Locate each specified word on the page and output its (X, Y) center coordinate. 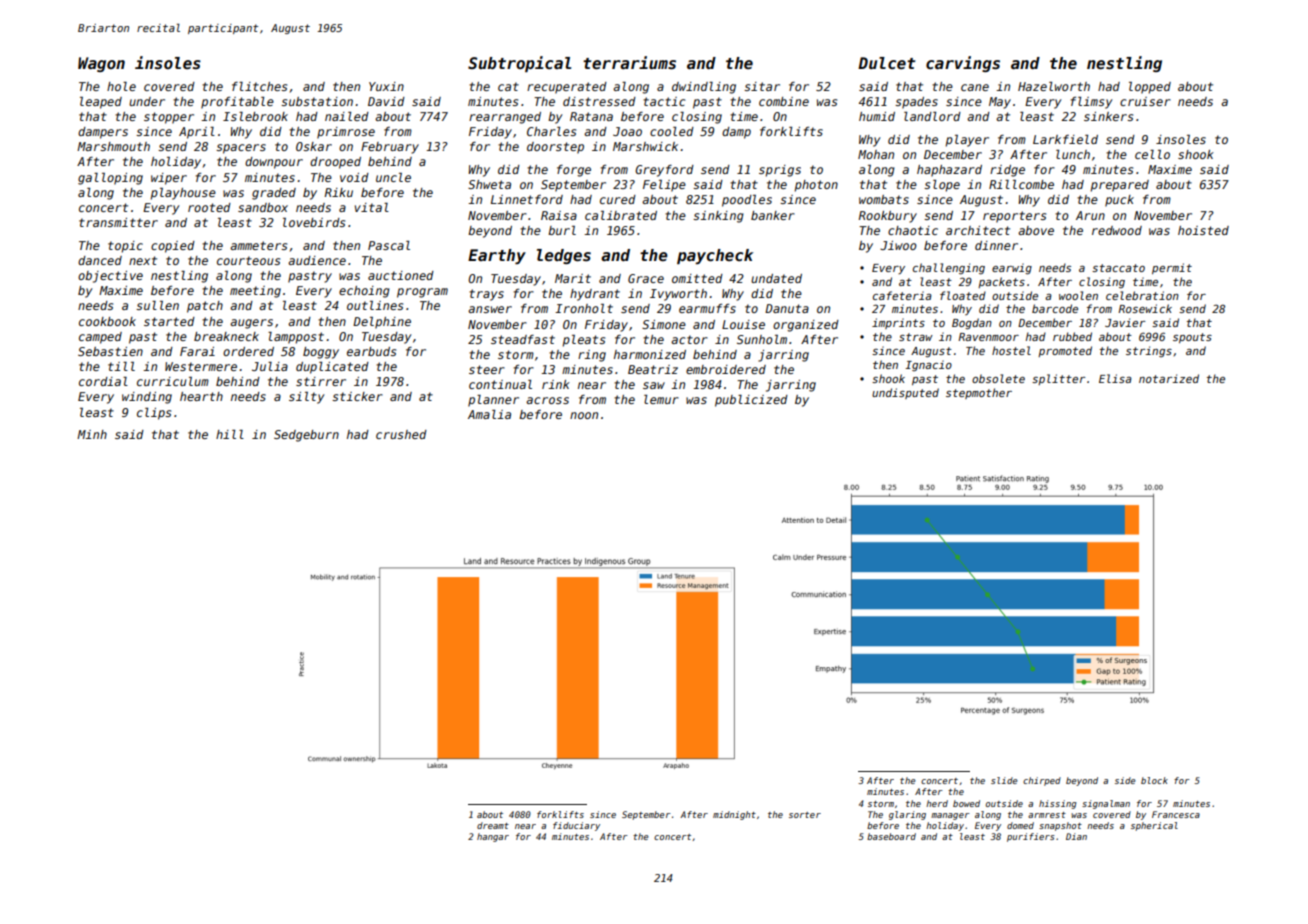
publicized (751, 401)
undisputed (905, 393)
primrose (346, 133)
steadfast (523, 339)
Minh (92, 434)
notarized (1169, 378)
